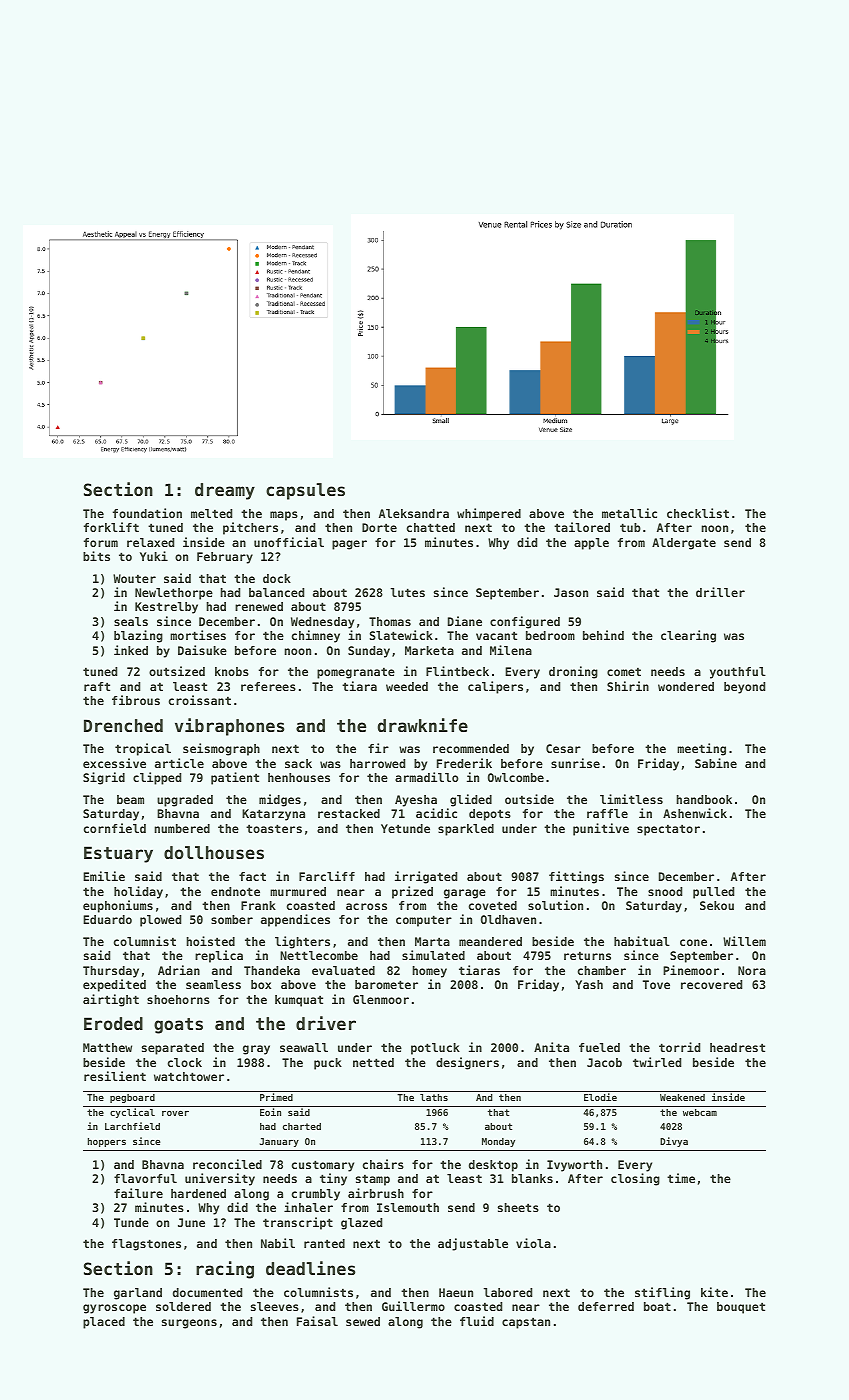 The height and width of the page is (1400, 849). What do you see at coordinates (681, 1178) in the page?
I see `time` at bounding box center [681, 1178].
